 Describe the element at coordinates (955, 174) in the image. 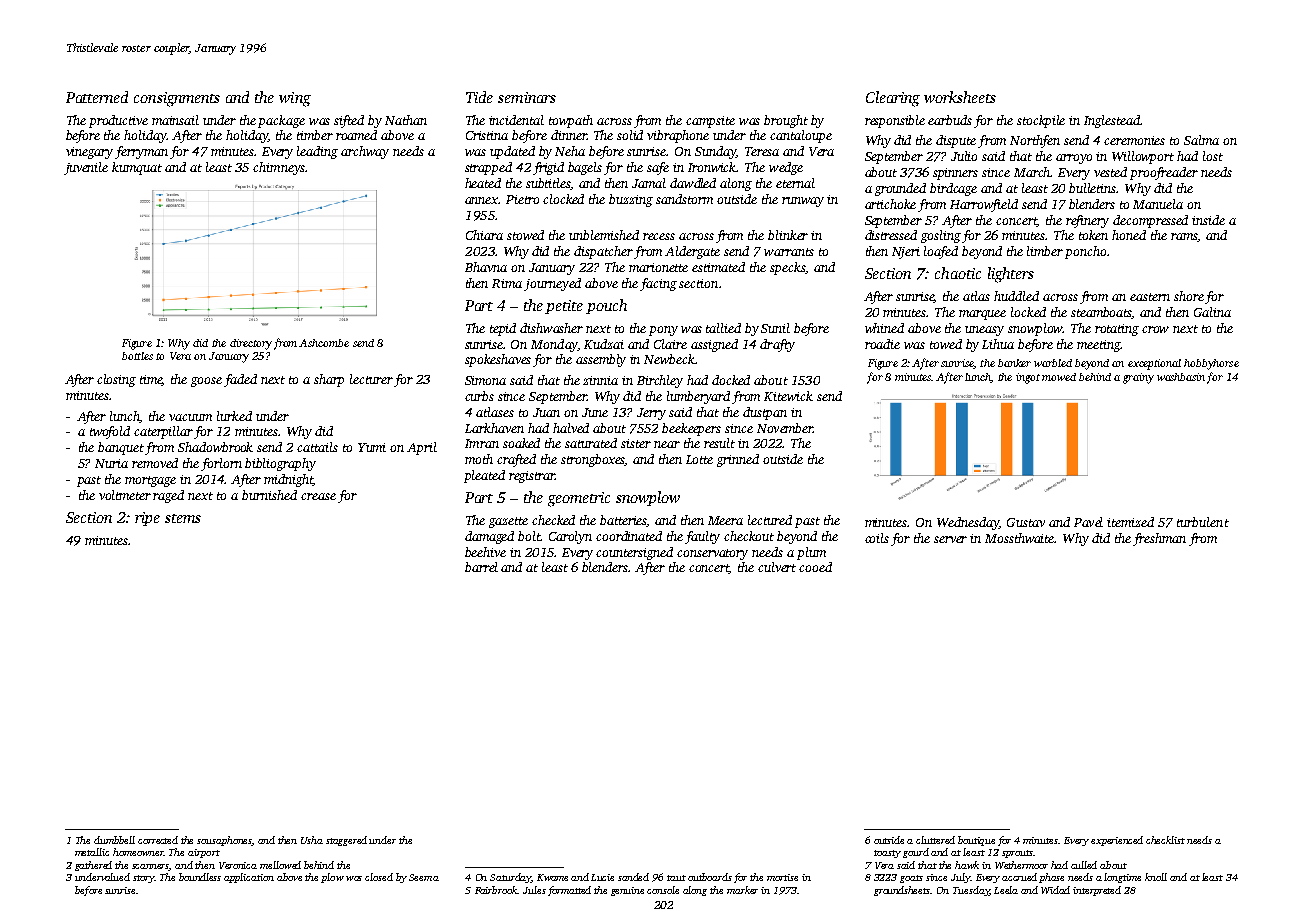

I see `spinners` at that location.
